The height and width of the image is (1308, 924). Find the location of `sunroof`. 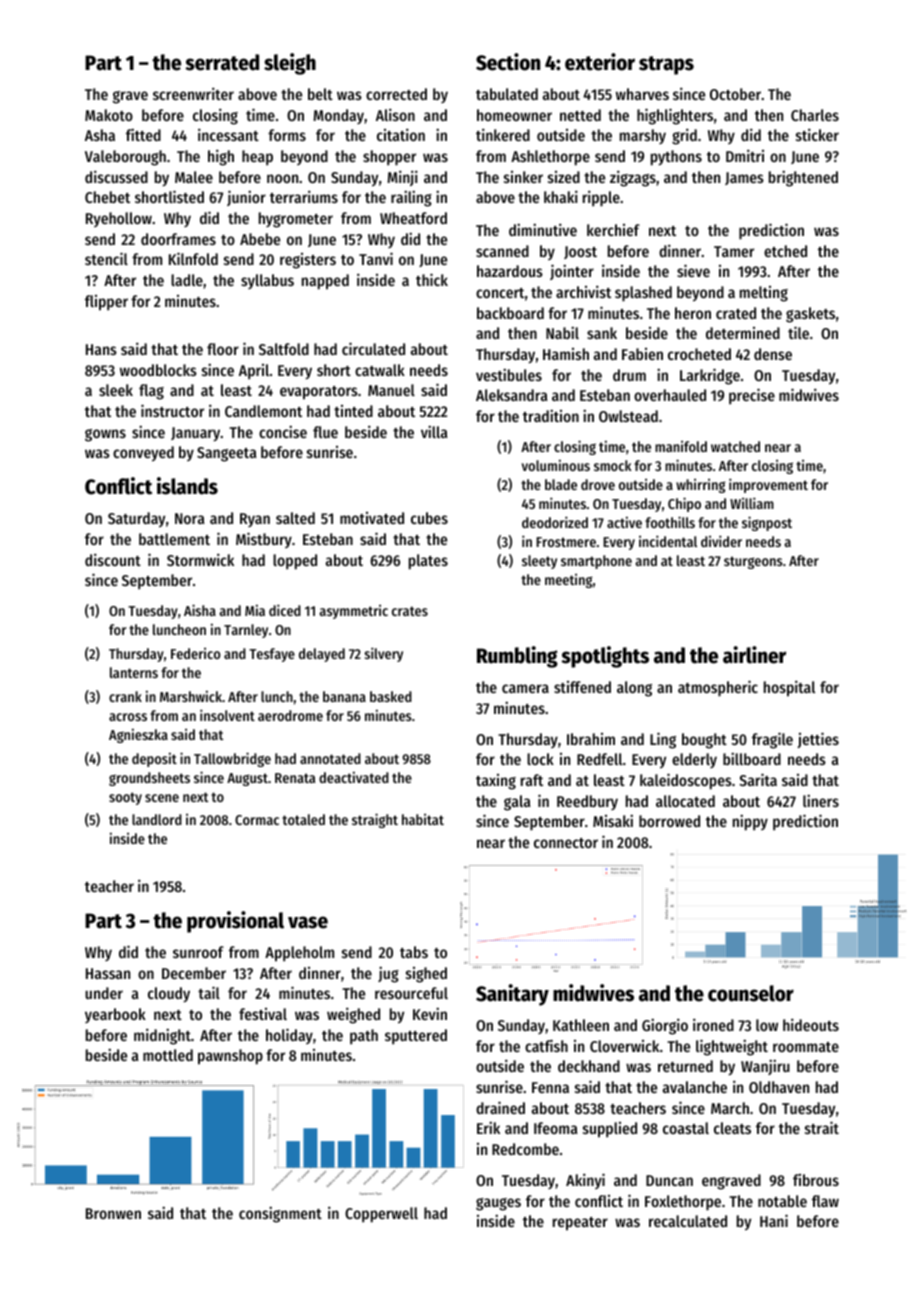

sunroof is located at coordinates (198, 952).
